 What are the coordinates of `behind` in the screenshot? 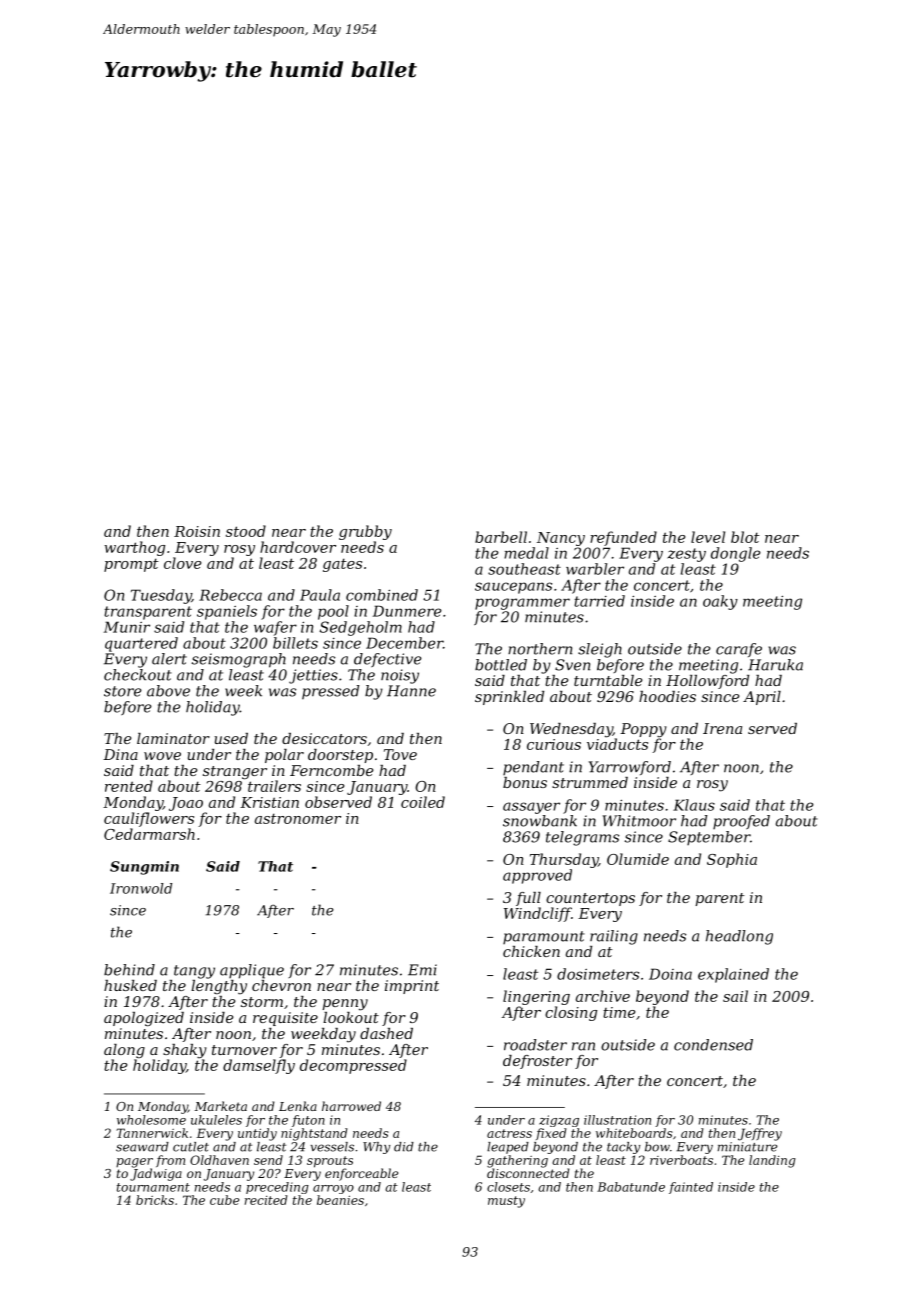 It's located at (129, 970).
